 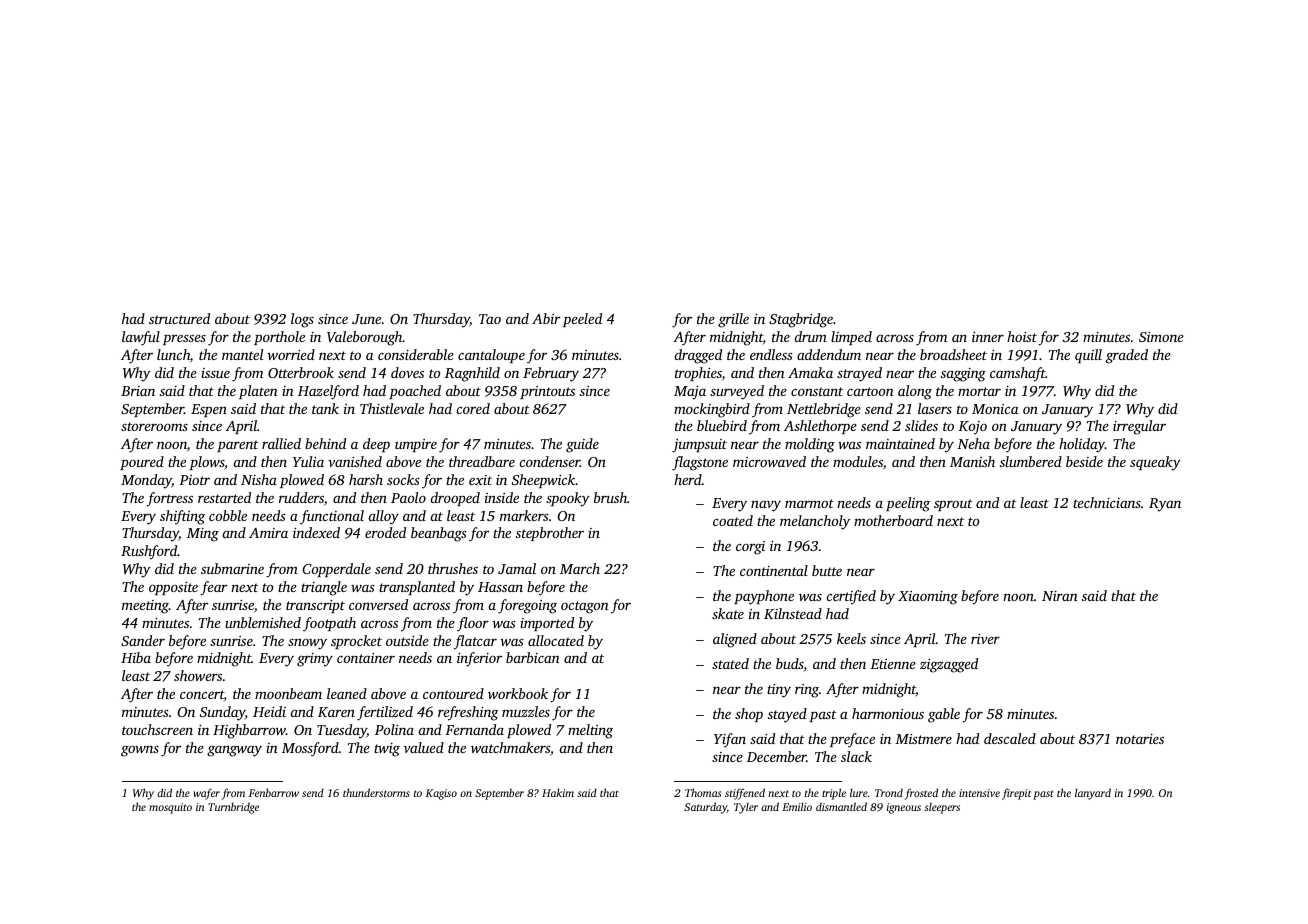 What do you see at coordinates (329, 624) in the screenshot?
I see `footpath` at bounding box center [329, 624].
